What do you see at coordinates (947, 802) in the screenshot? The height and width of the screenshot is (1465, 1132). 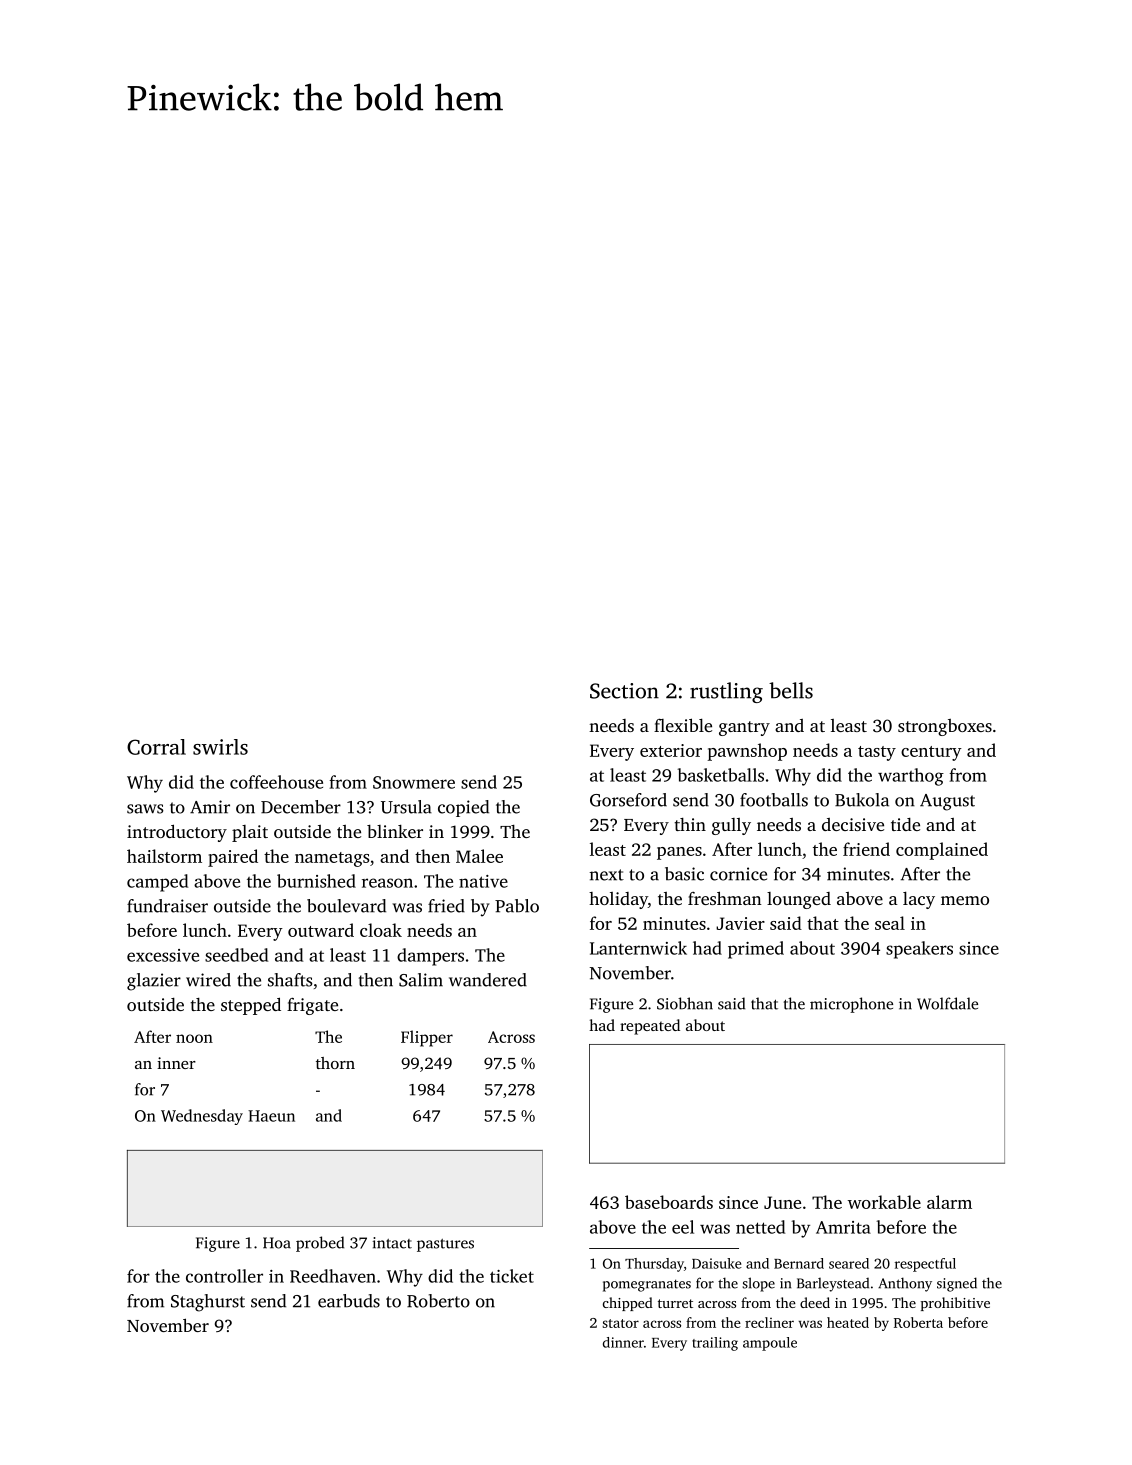 I see `August` at bounding box center [947, 802].
